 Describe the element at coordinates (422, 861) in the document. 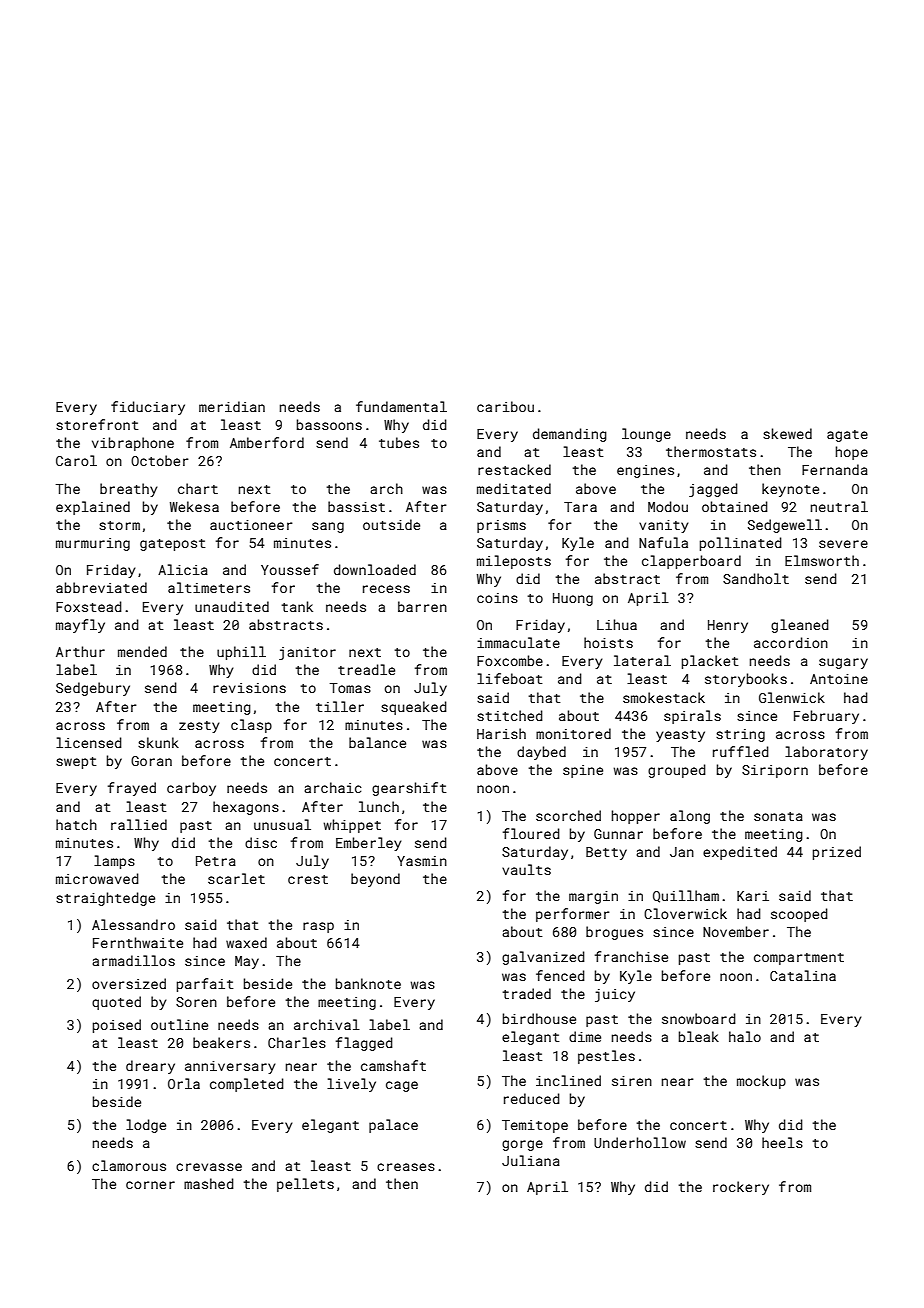

I see `Yasmin` at that location.
